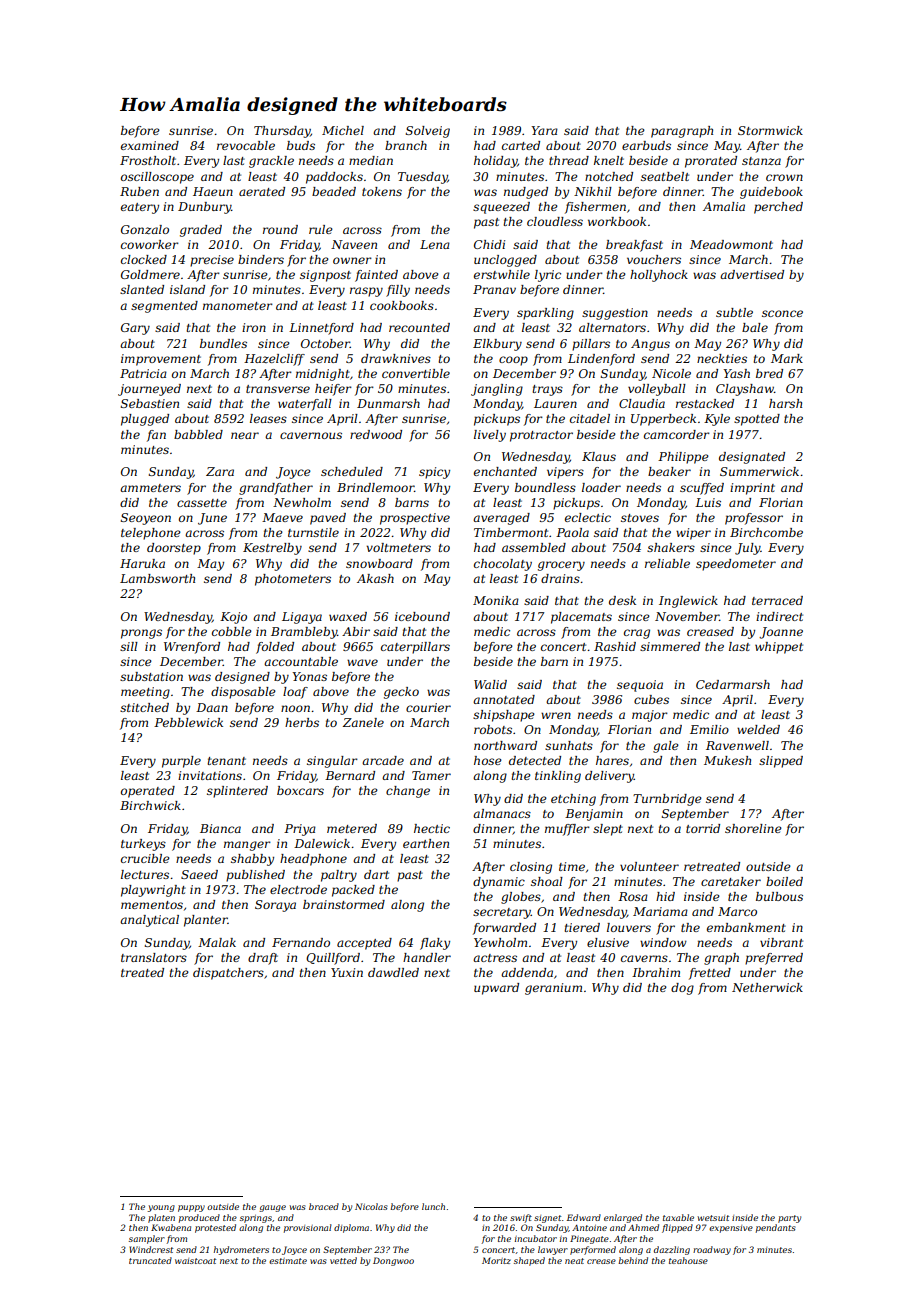 The image size is (924, 1308). Describe the element at coordinates (504, 929) in the screenshot. I see `forwarded` at that location.
